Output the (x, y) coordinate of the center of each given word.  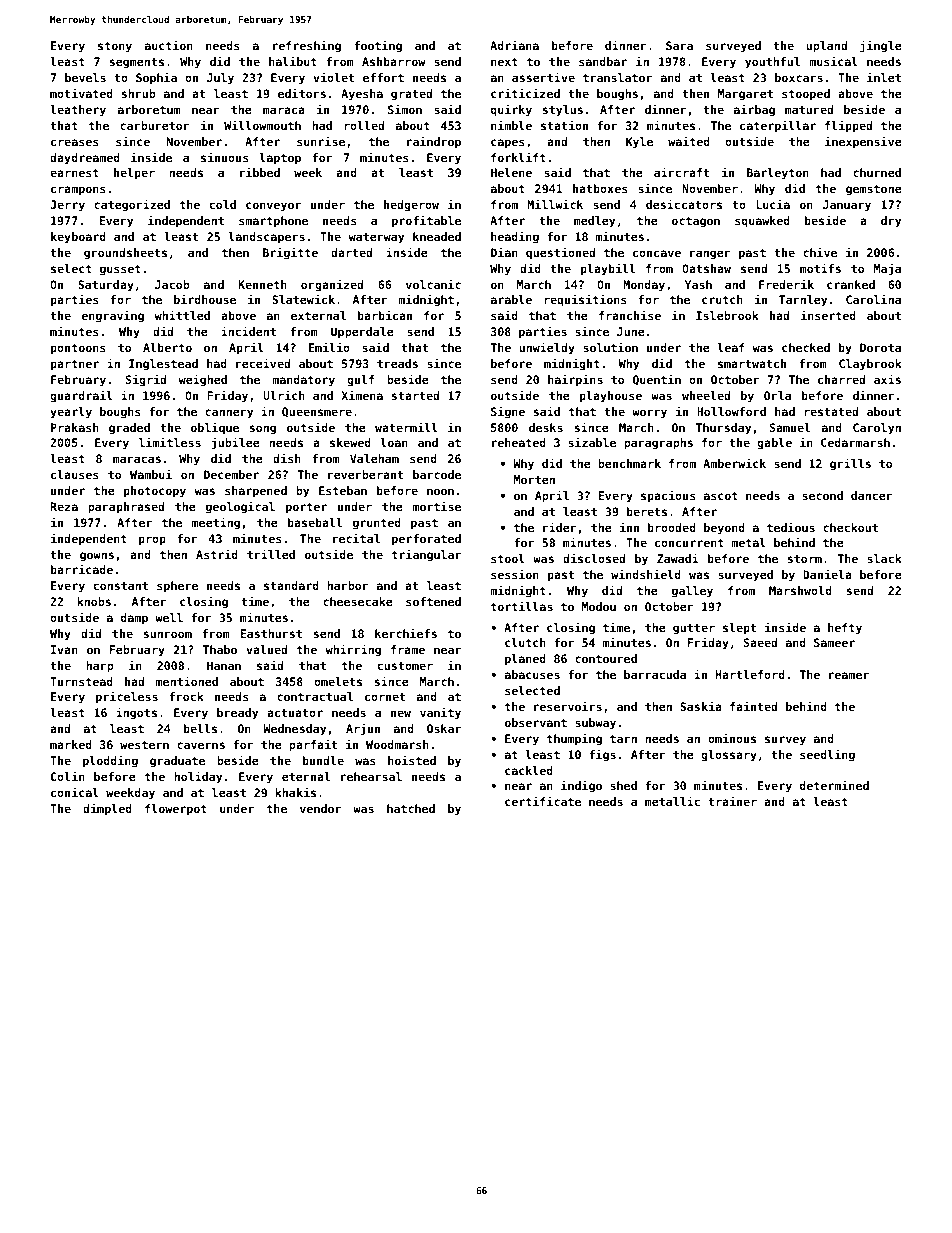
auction (169, 45)
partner (75, 365)
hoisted (412, 760)
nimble (511, 125)
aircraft (681, 172)
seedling (827, 755)
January (847, 206)
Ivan (64, 649)
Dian (504, 252)
